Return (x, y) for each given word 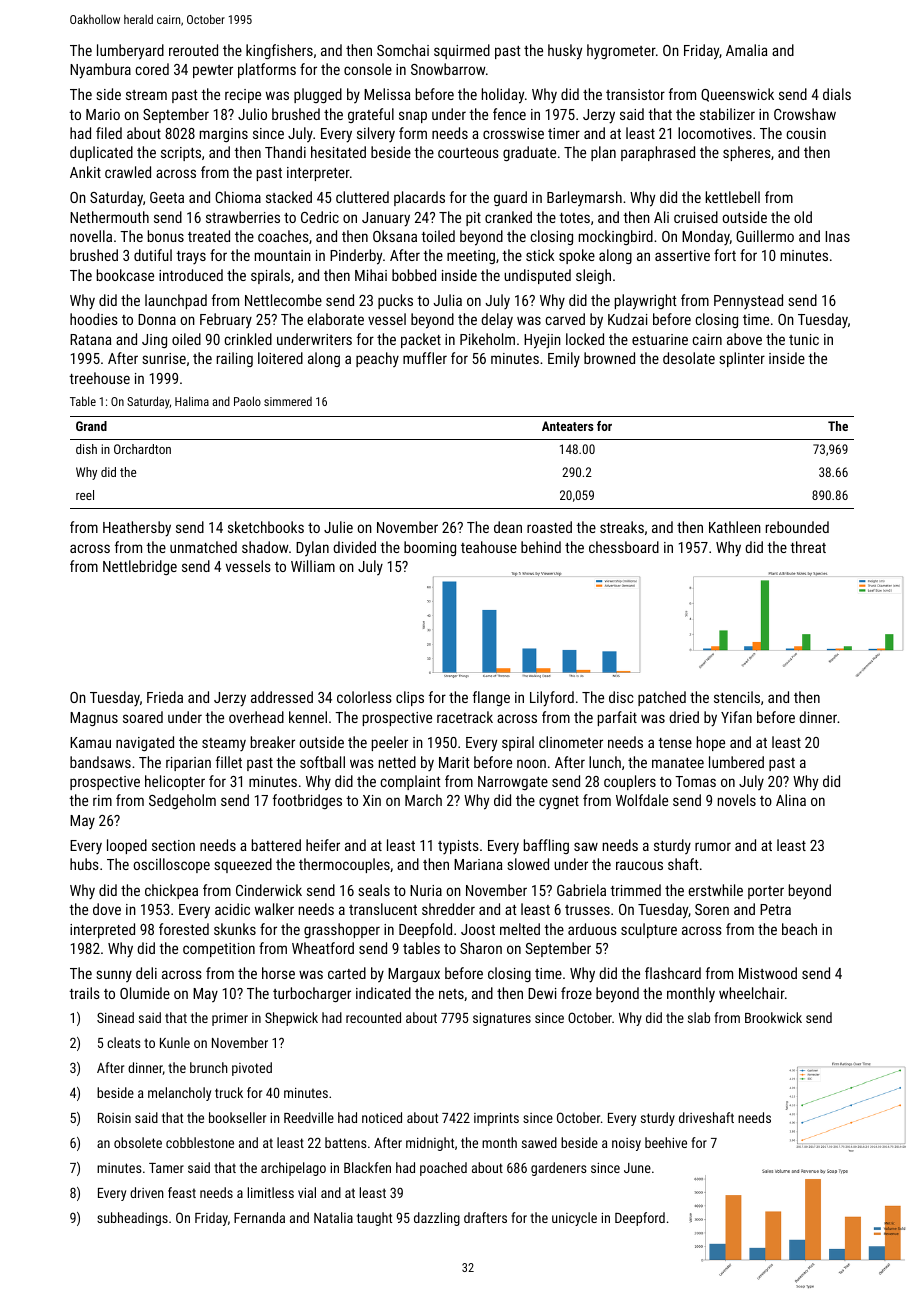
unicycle (574, 1219)
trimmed (635, 890)
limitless (271, 1192)
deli (146, 973)
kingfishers (279, 51)
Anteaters (567, 426)
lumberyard (130, 52)
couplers (630, 782)
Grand (91, 426)
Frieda (165, 697)
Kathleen (735, 527)
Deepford (640, 1219)
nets (451, 994)
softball (322, 762)
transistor (635, 94)
